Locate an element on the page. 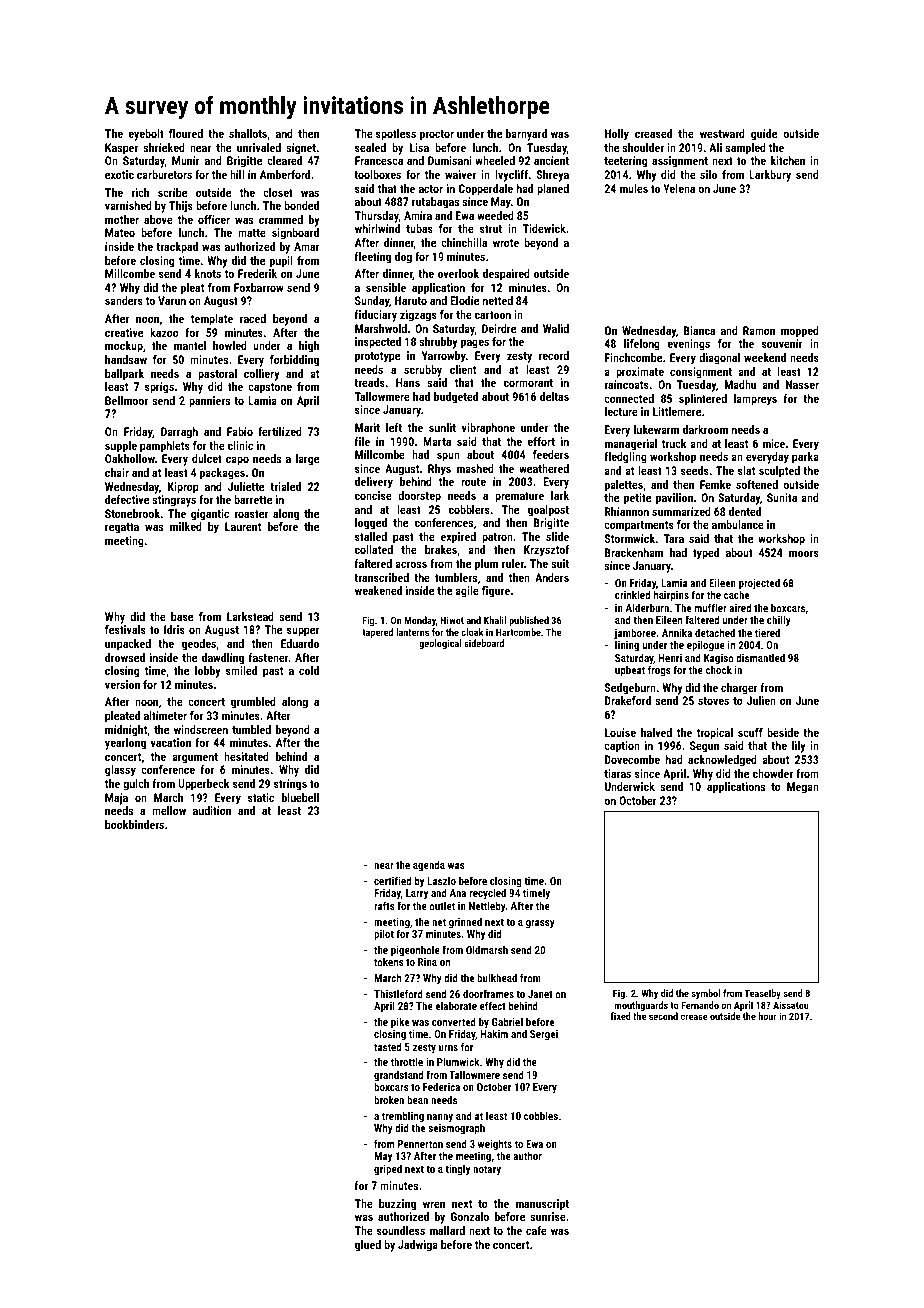 The width and height of the page is (924, 1308). audition is located at coordinates (212, 810).
